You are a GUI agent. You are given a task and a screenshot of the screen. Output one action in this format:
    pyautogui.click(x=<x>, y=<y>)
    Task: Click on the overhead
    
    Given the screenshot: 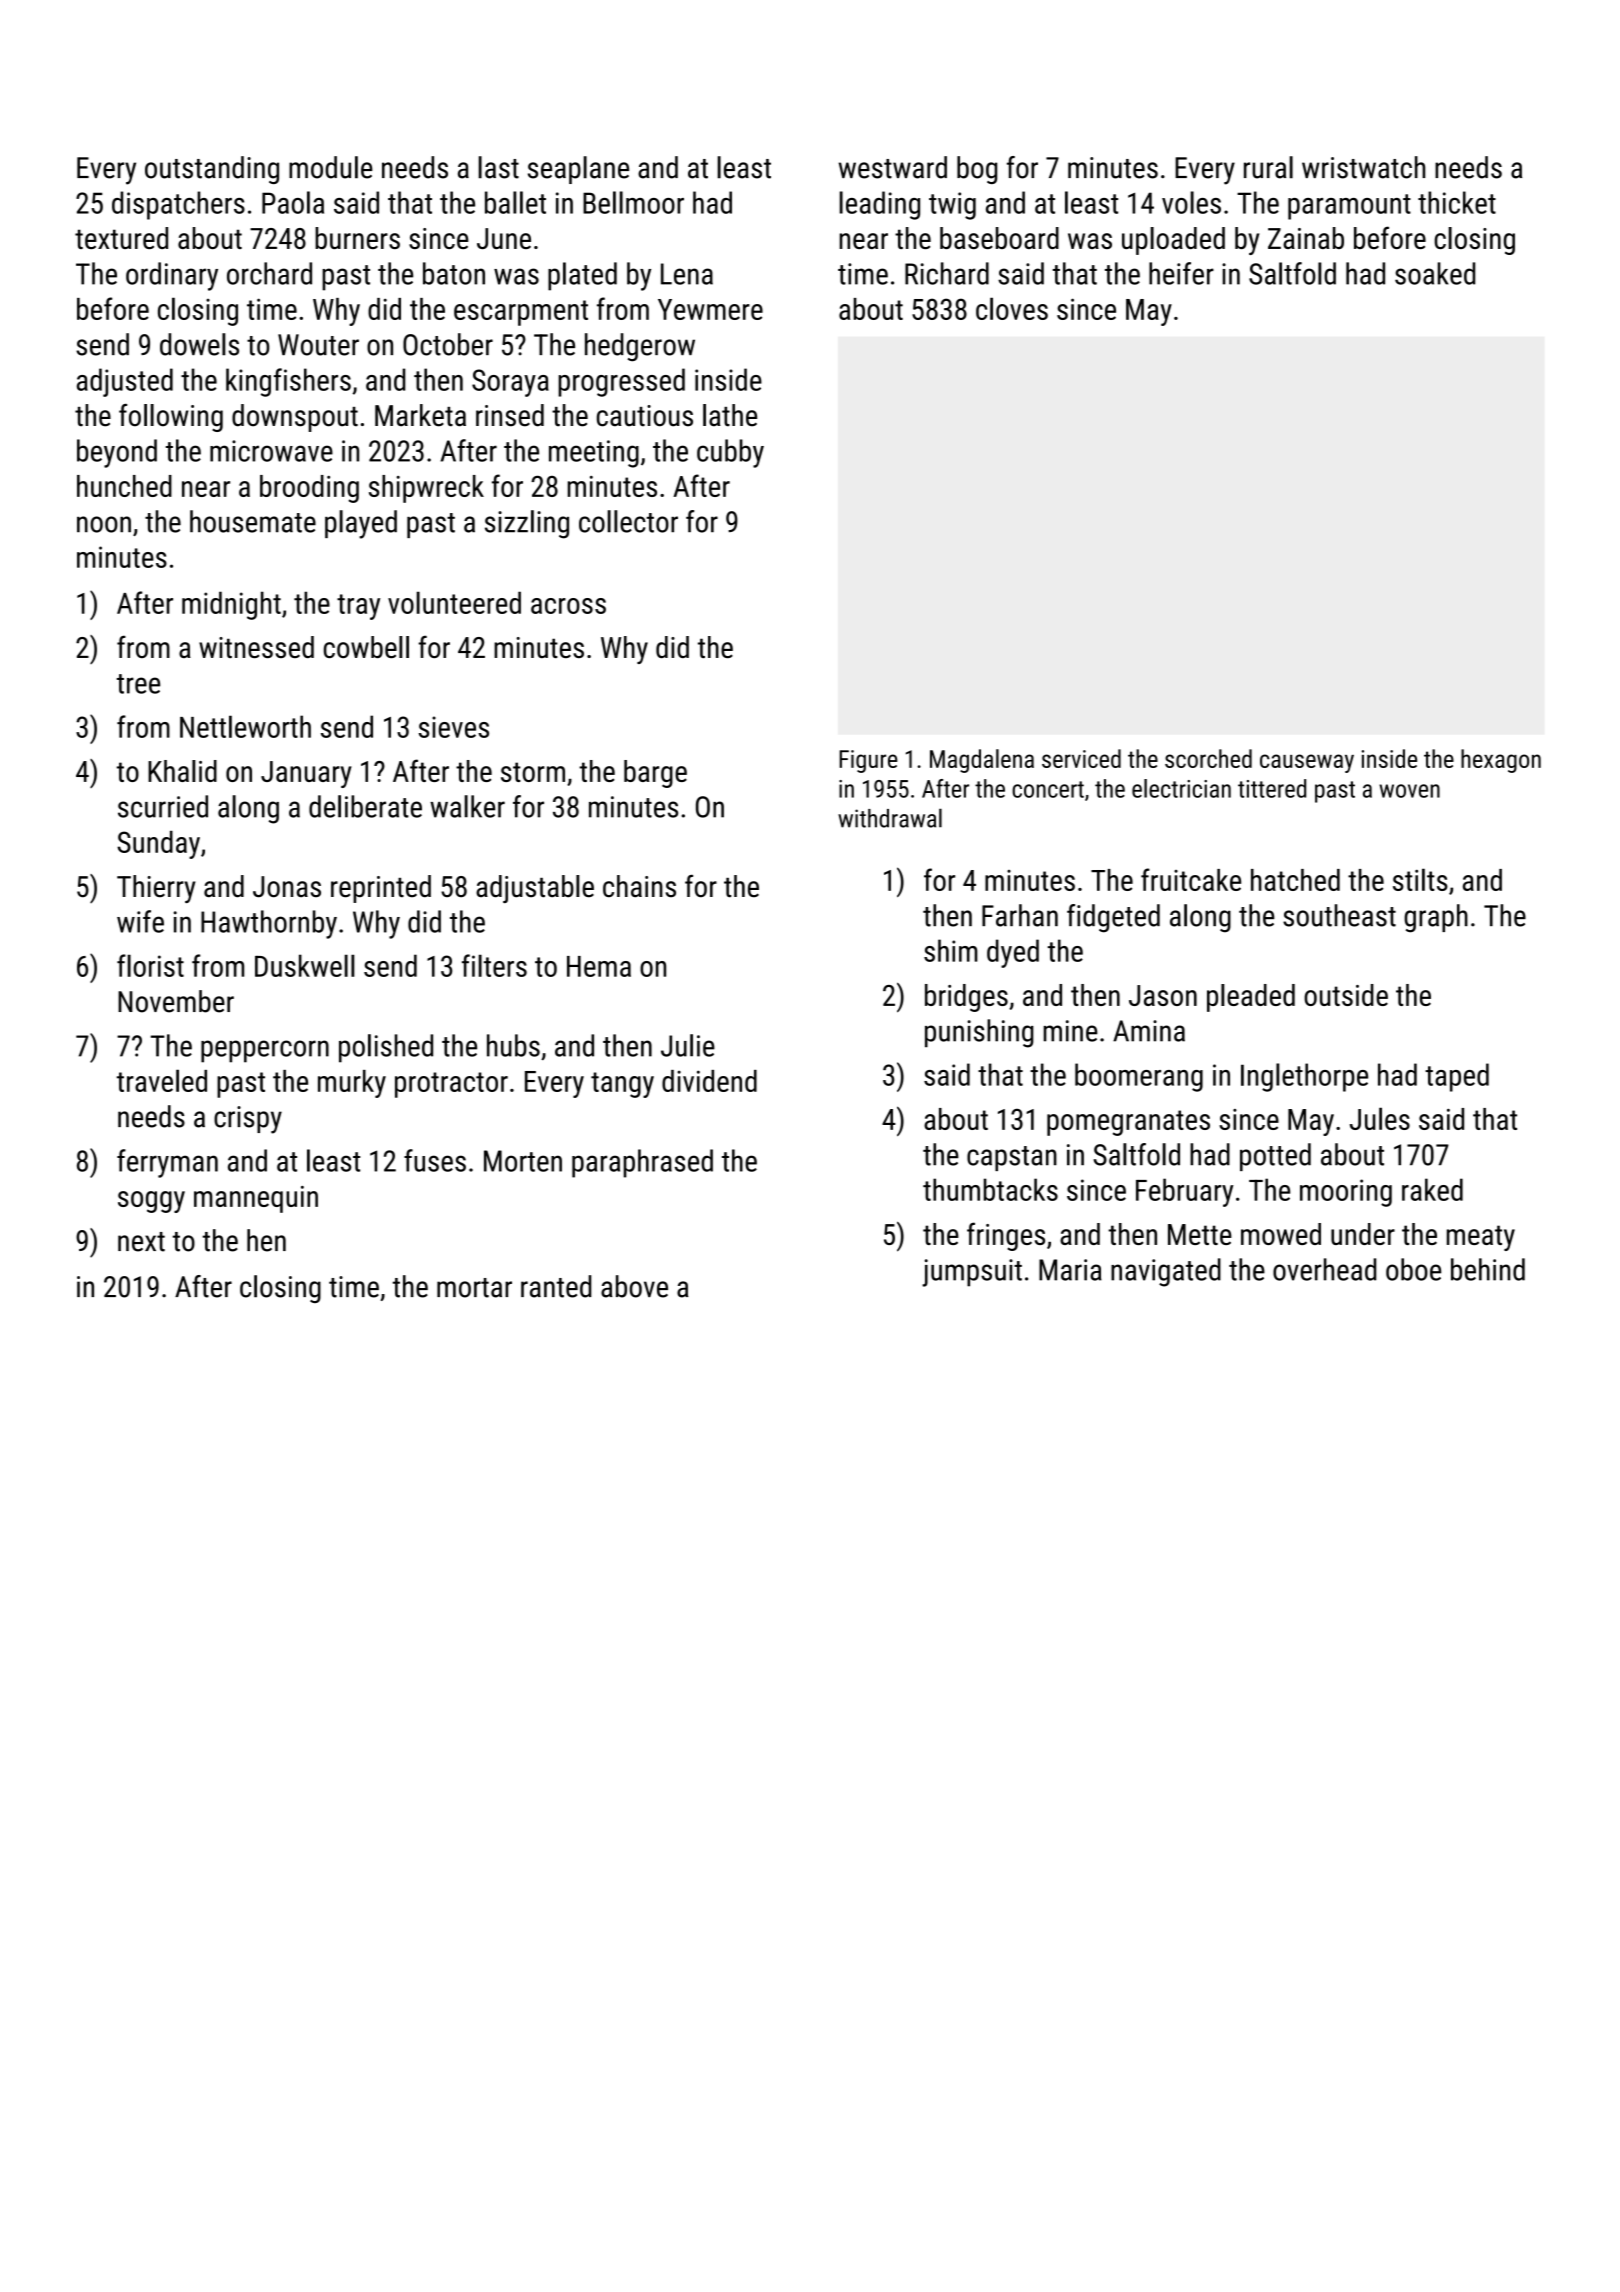 What is the action you would take?
    pyautogui.click(x=1324, y=1269)
